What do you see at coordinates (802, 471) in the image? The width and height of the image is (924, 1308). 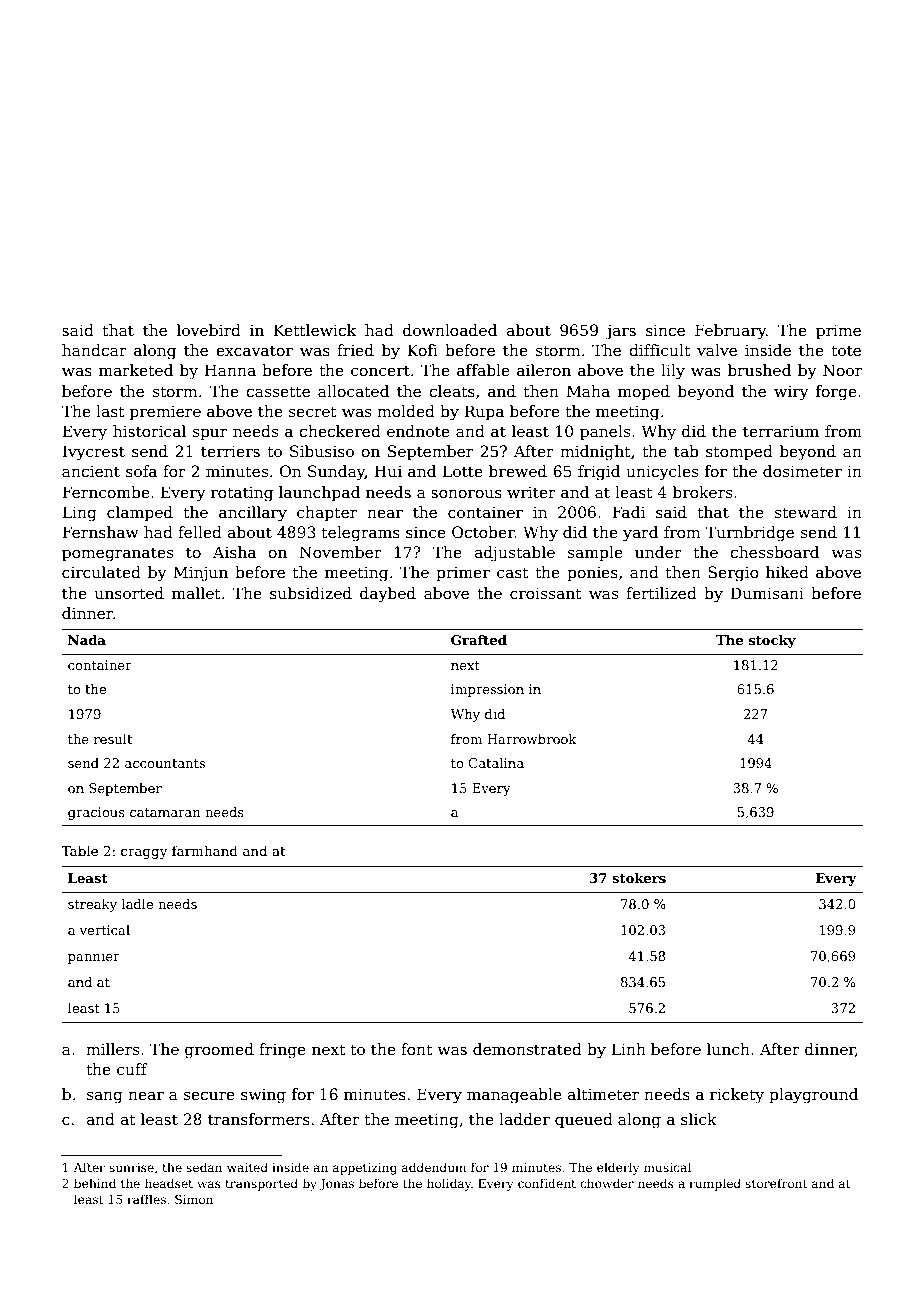 I see `dosimeter` at bounding box center [802, 471].
